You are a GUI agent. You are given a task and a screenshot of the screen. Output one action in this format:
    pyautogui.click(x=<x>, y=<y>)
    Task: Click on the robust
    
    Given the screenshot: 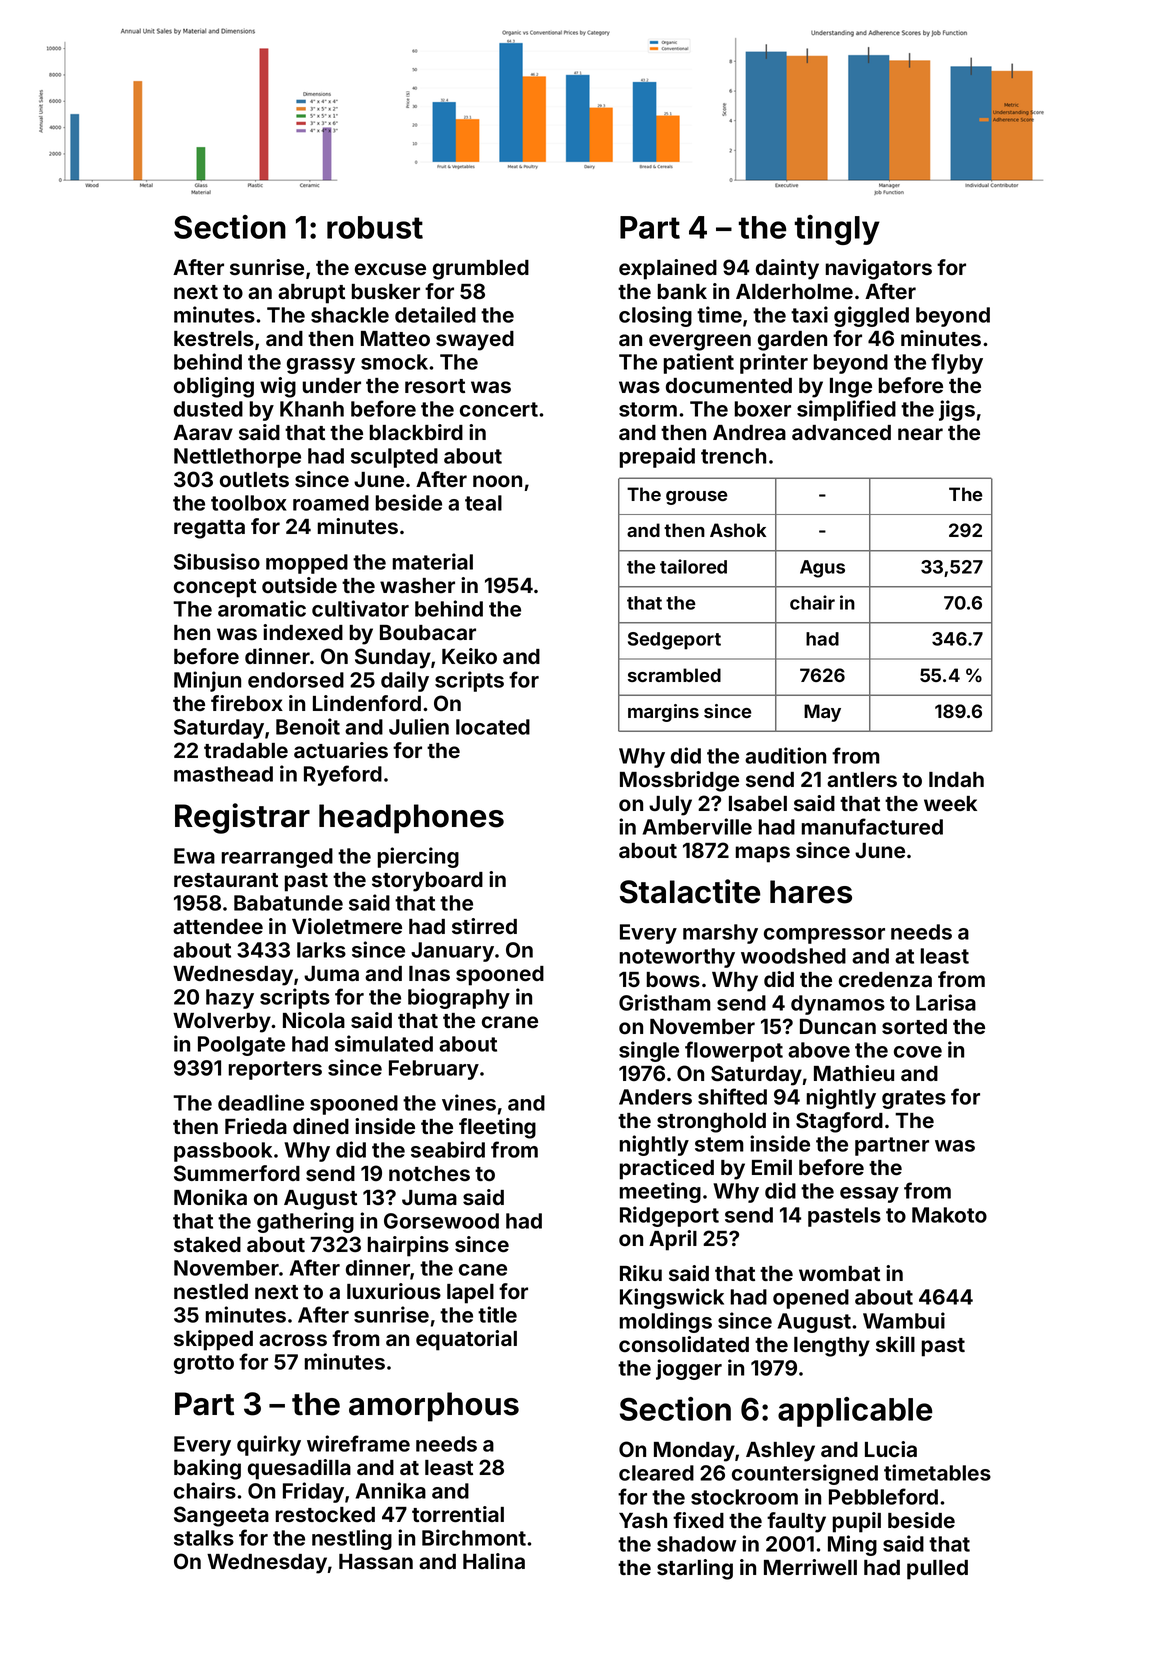 What is the action you would take?
    pyautogui.click(x=375, y=227)
